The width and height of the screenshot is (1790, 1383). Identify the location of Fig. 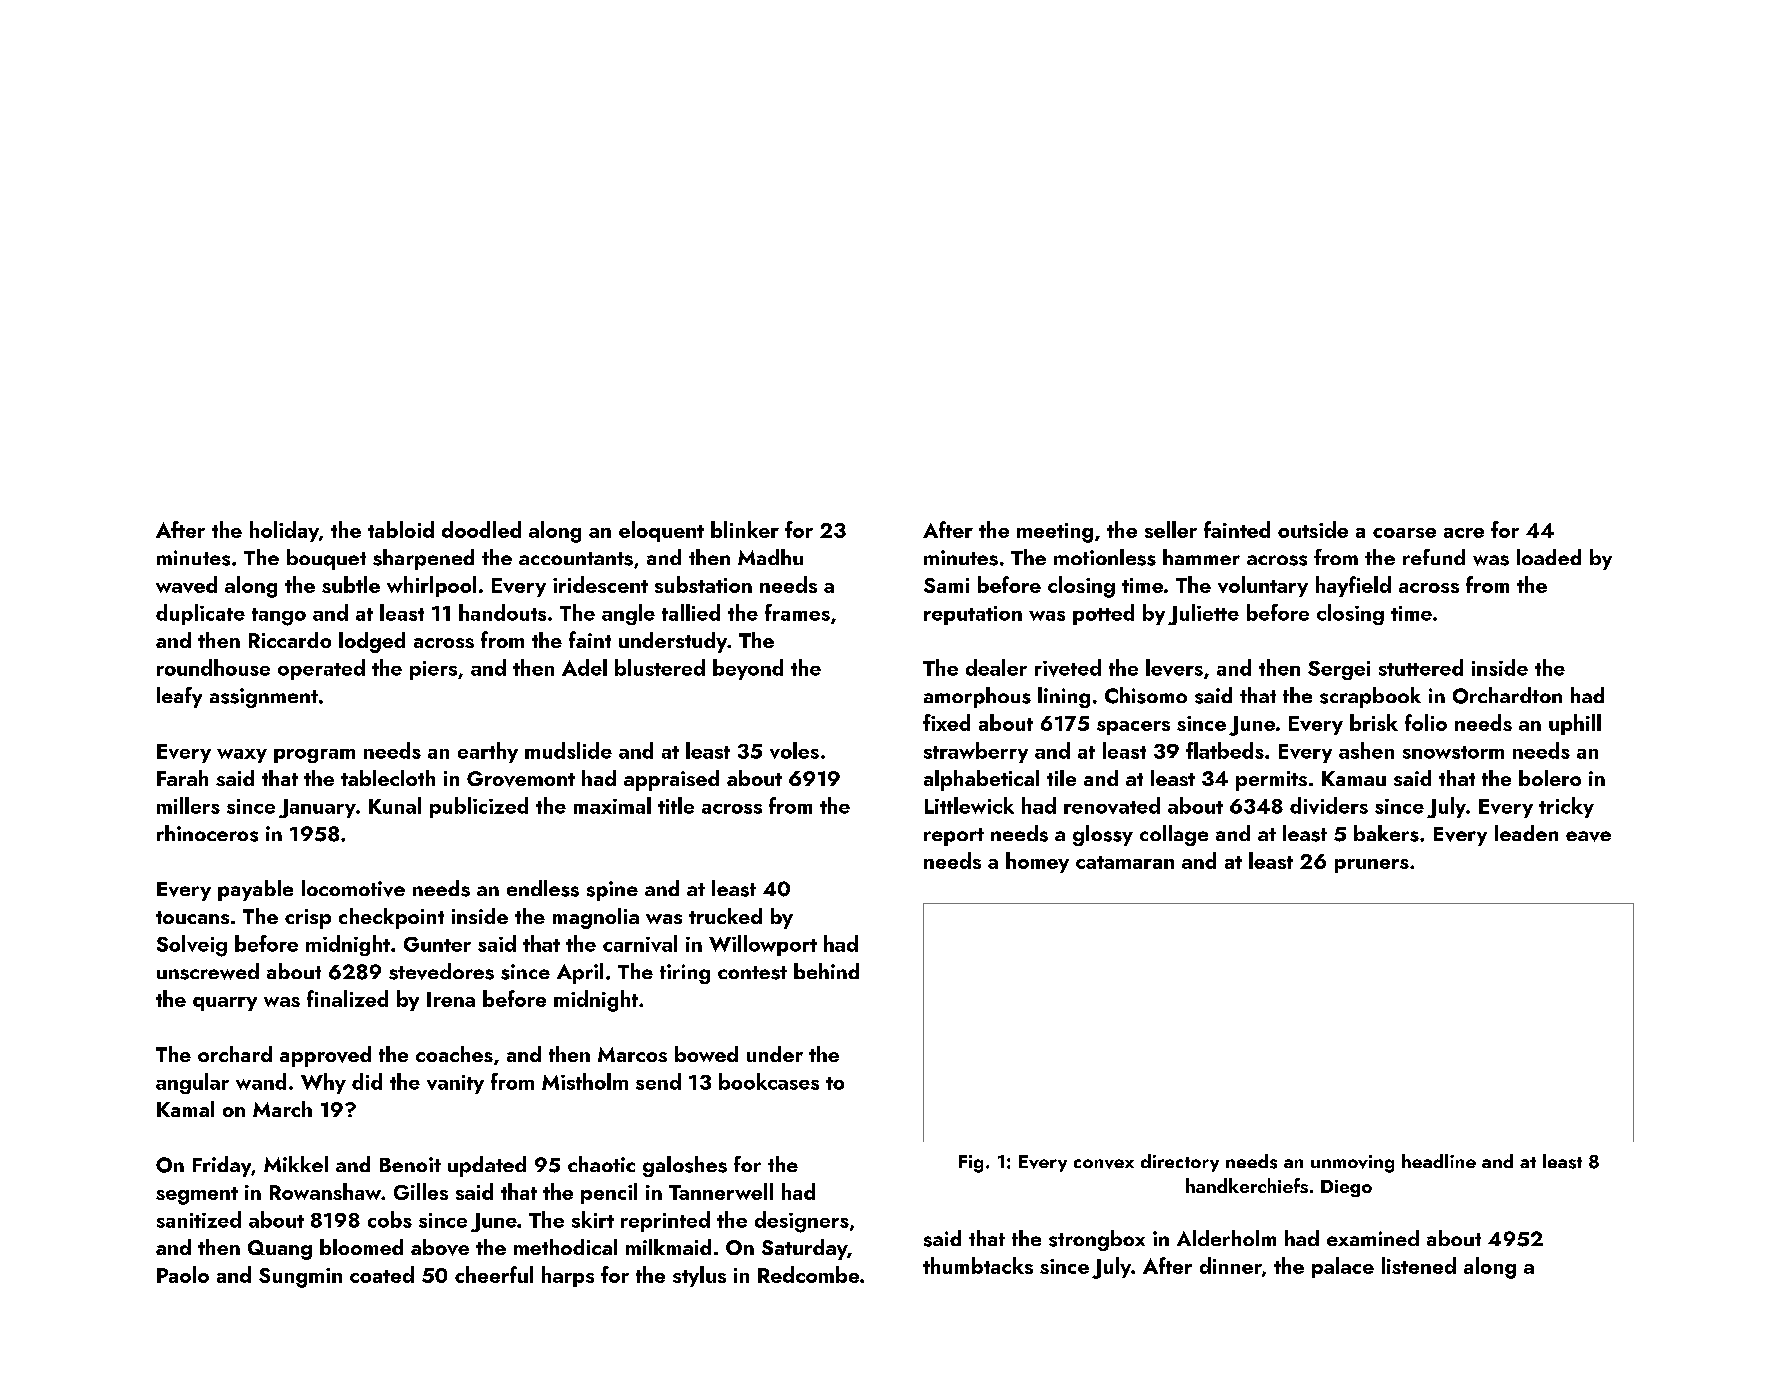
(971, 1164).
